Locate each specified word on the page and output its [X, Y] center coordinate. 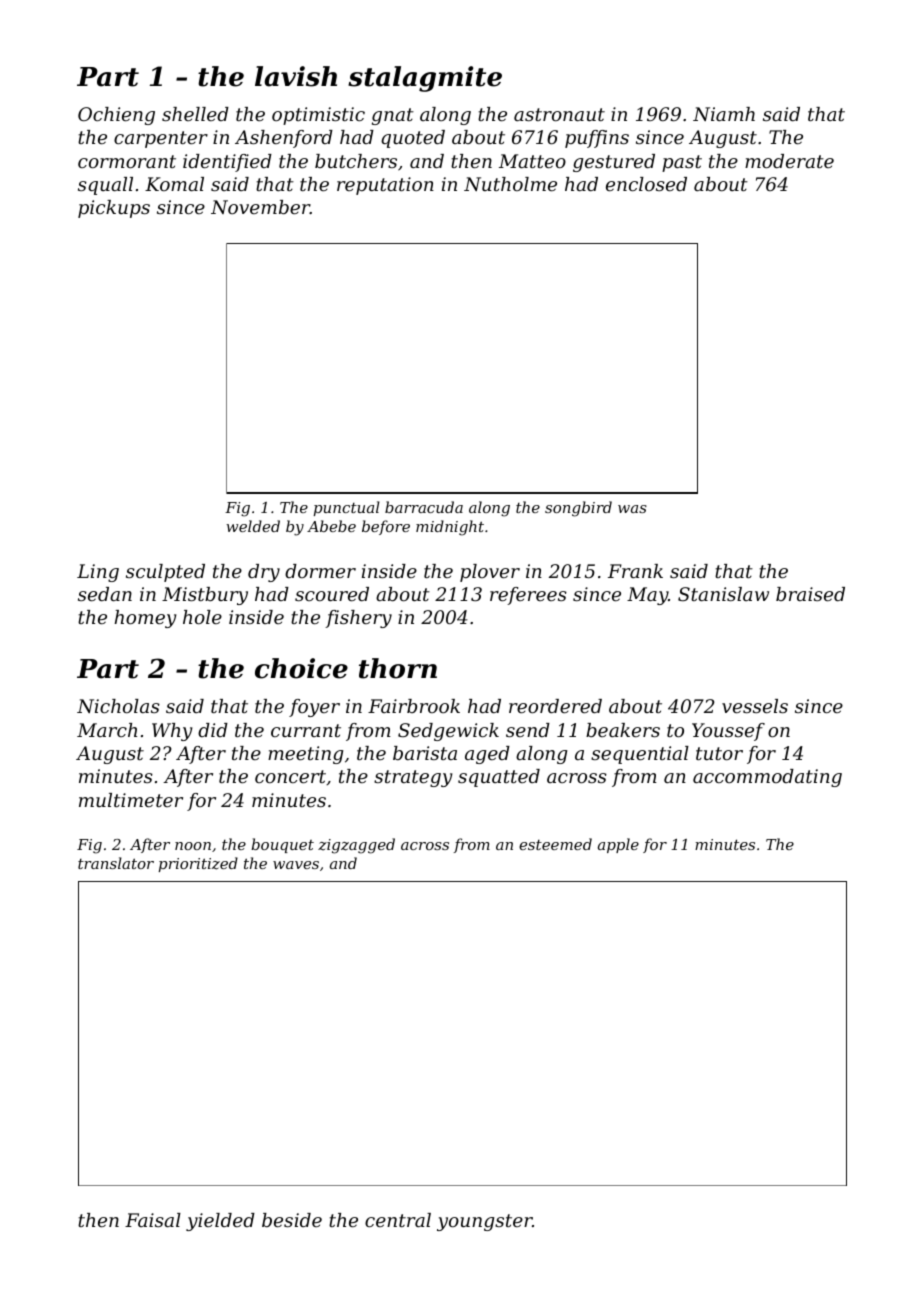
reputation [385, 186]
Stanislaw [723, 594]
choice [301, 668]
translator [116, 863]
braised [810, 594]
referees [528, 596]
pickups [114, 209]
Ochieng [116, 116]
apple [618, 845]
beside [292, 1220]
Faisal [153, 1220]
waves [296, 865]
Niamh [724, 114]
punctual [347, 508]
